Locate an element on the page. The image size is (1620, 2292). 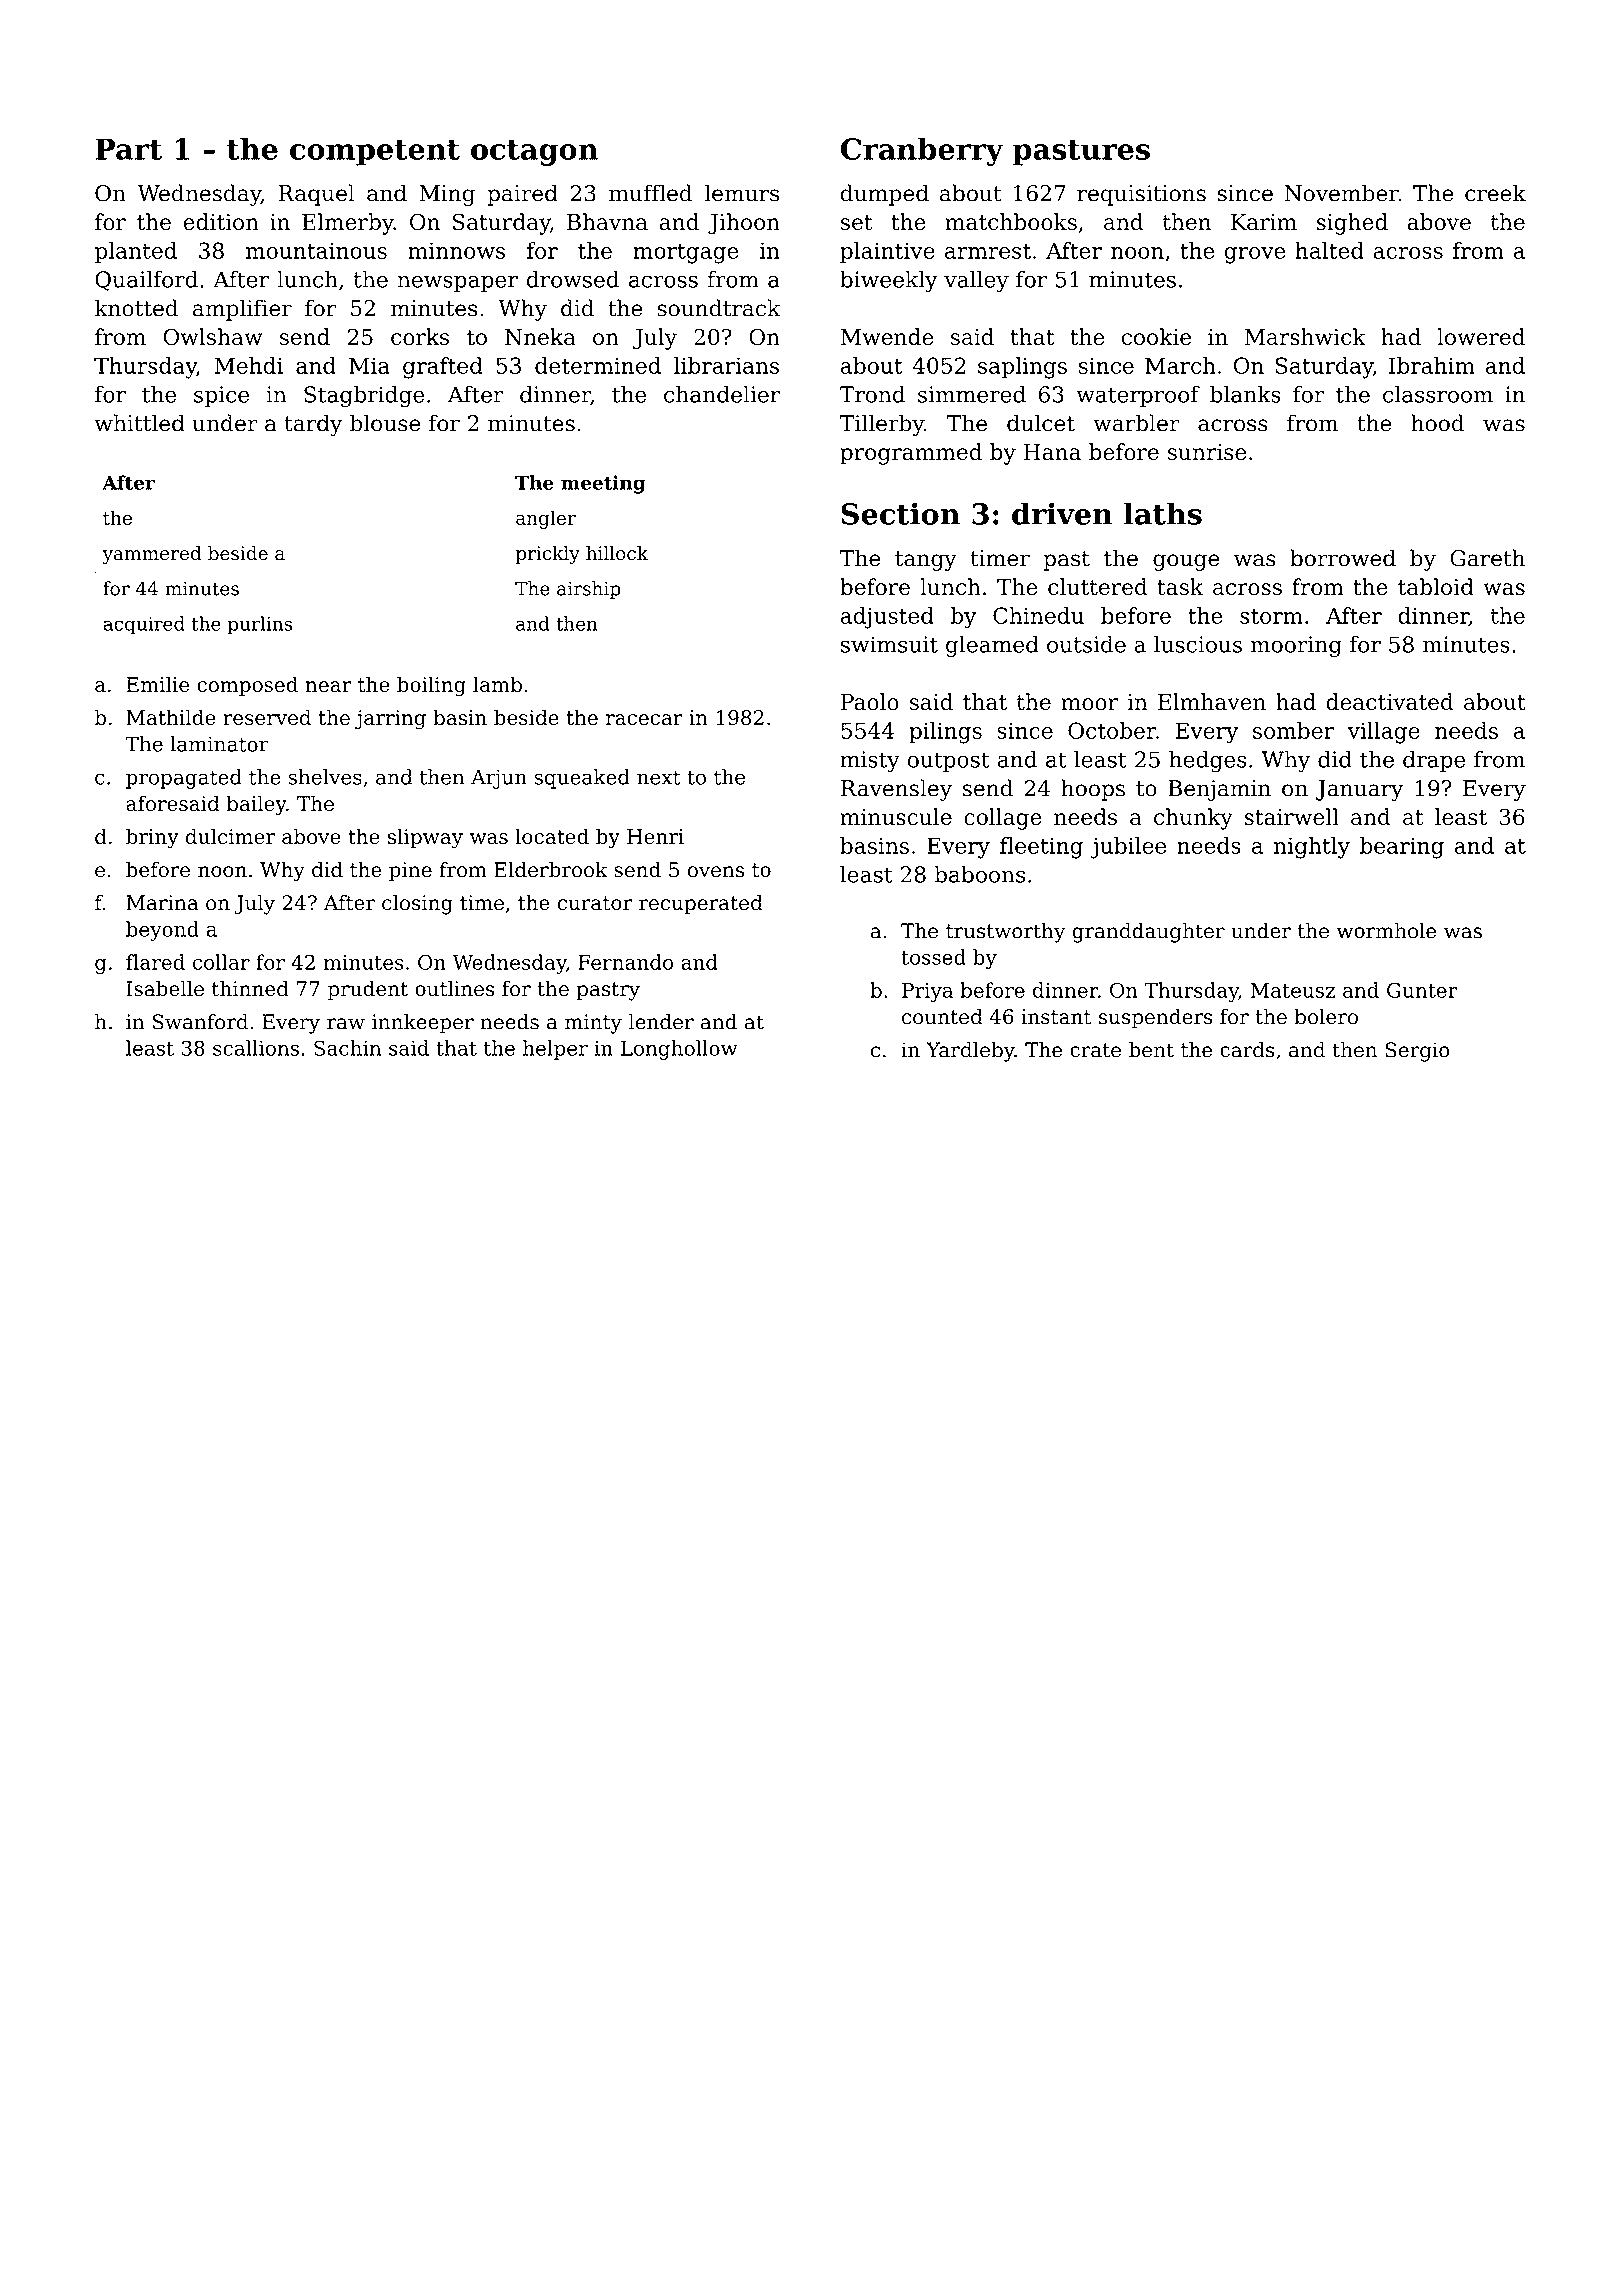
mountainous is located at coordinates (316, 250).
